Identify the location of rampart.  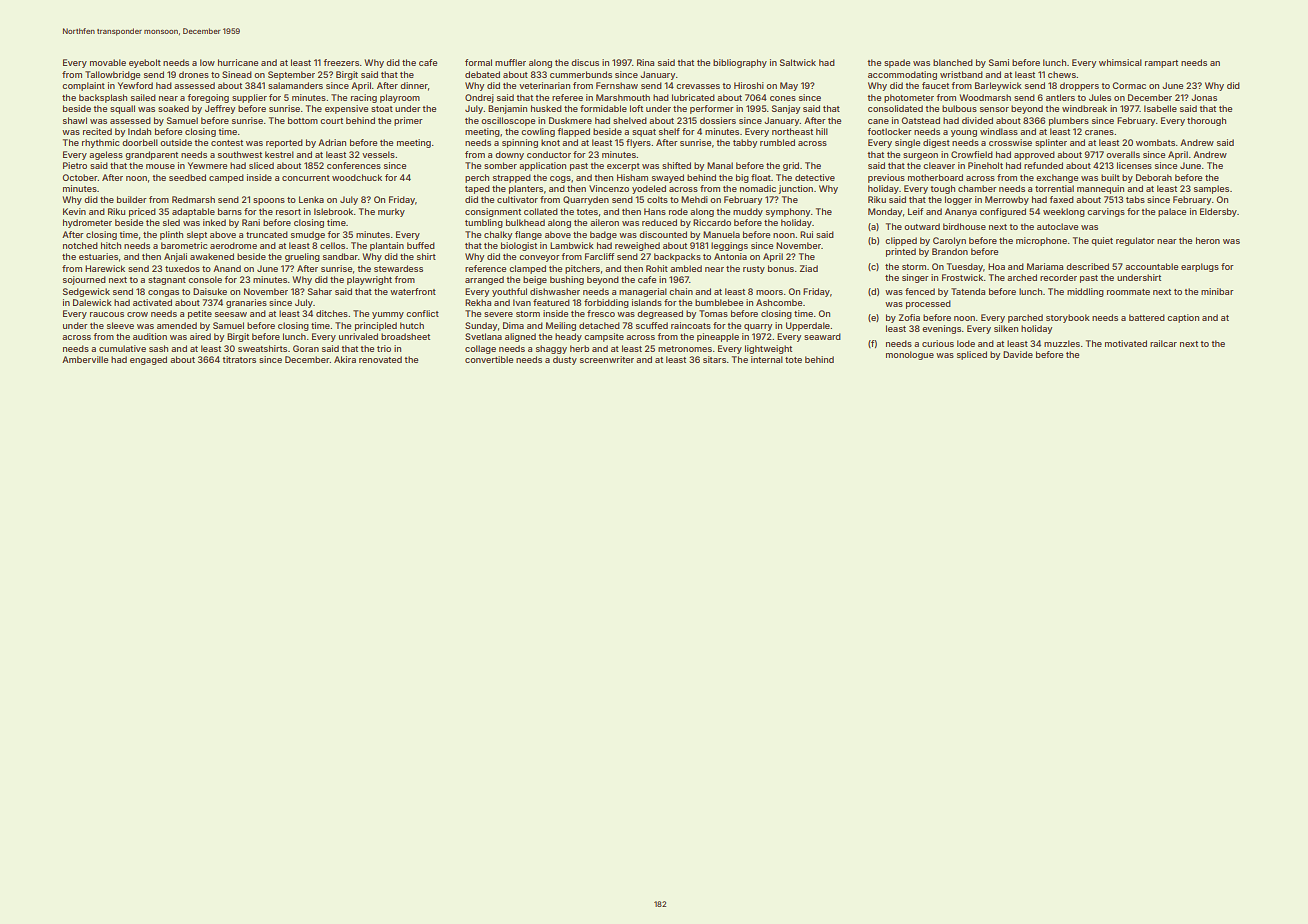
(1161, 64).
